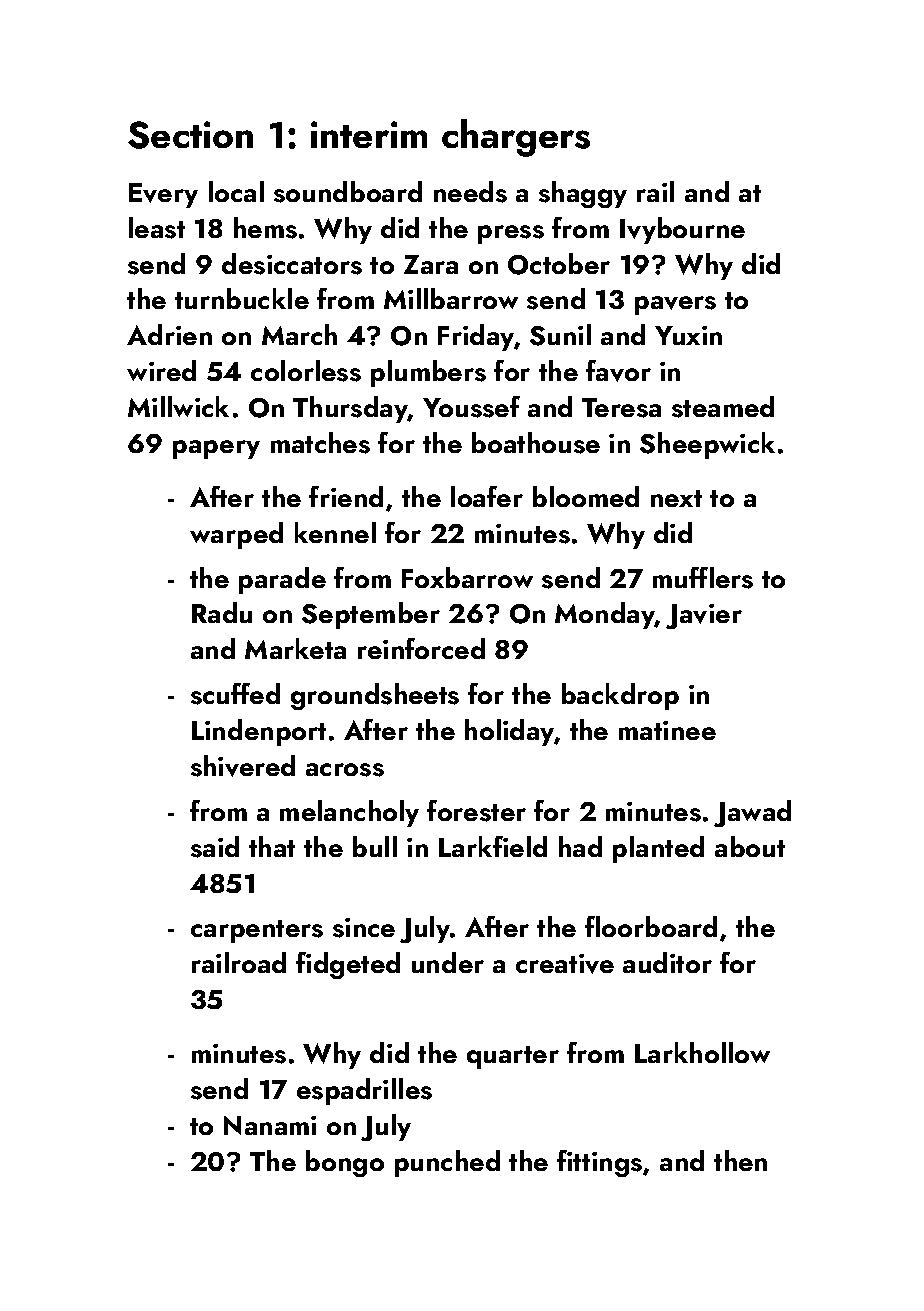 Image resolution: width=924 pixels, height=1311 pixels. Describe the element at coordinates (667, 962) in the document. I see `auditor` at that location.
